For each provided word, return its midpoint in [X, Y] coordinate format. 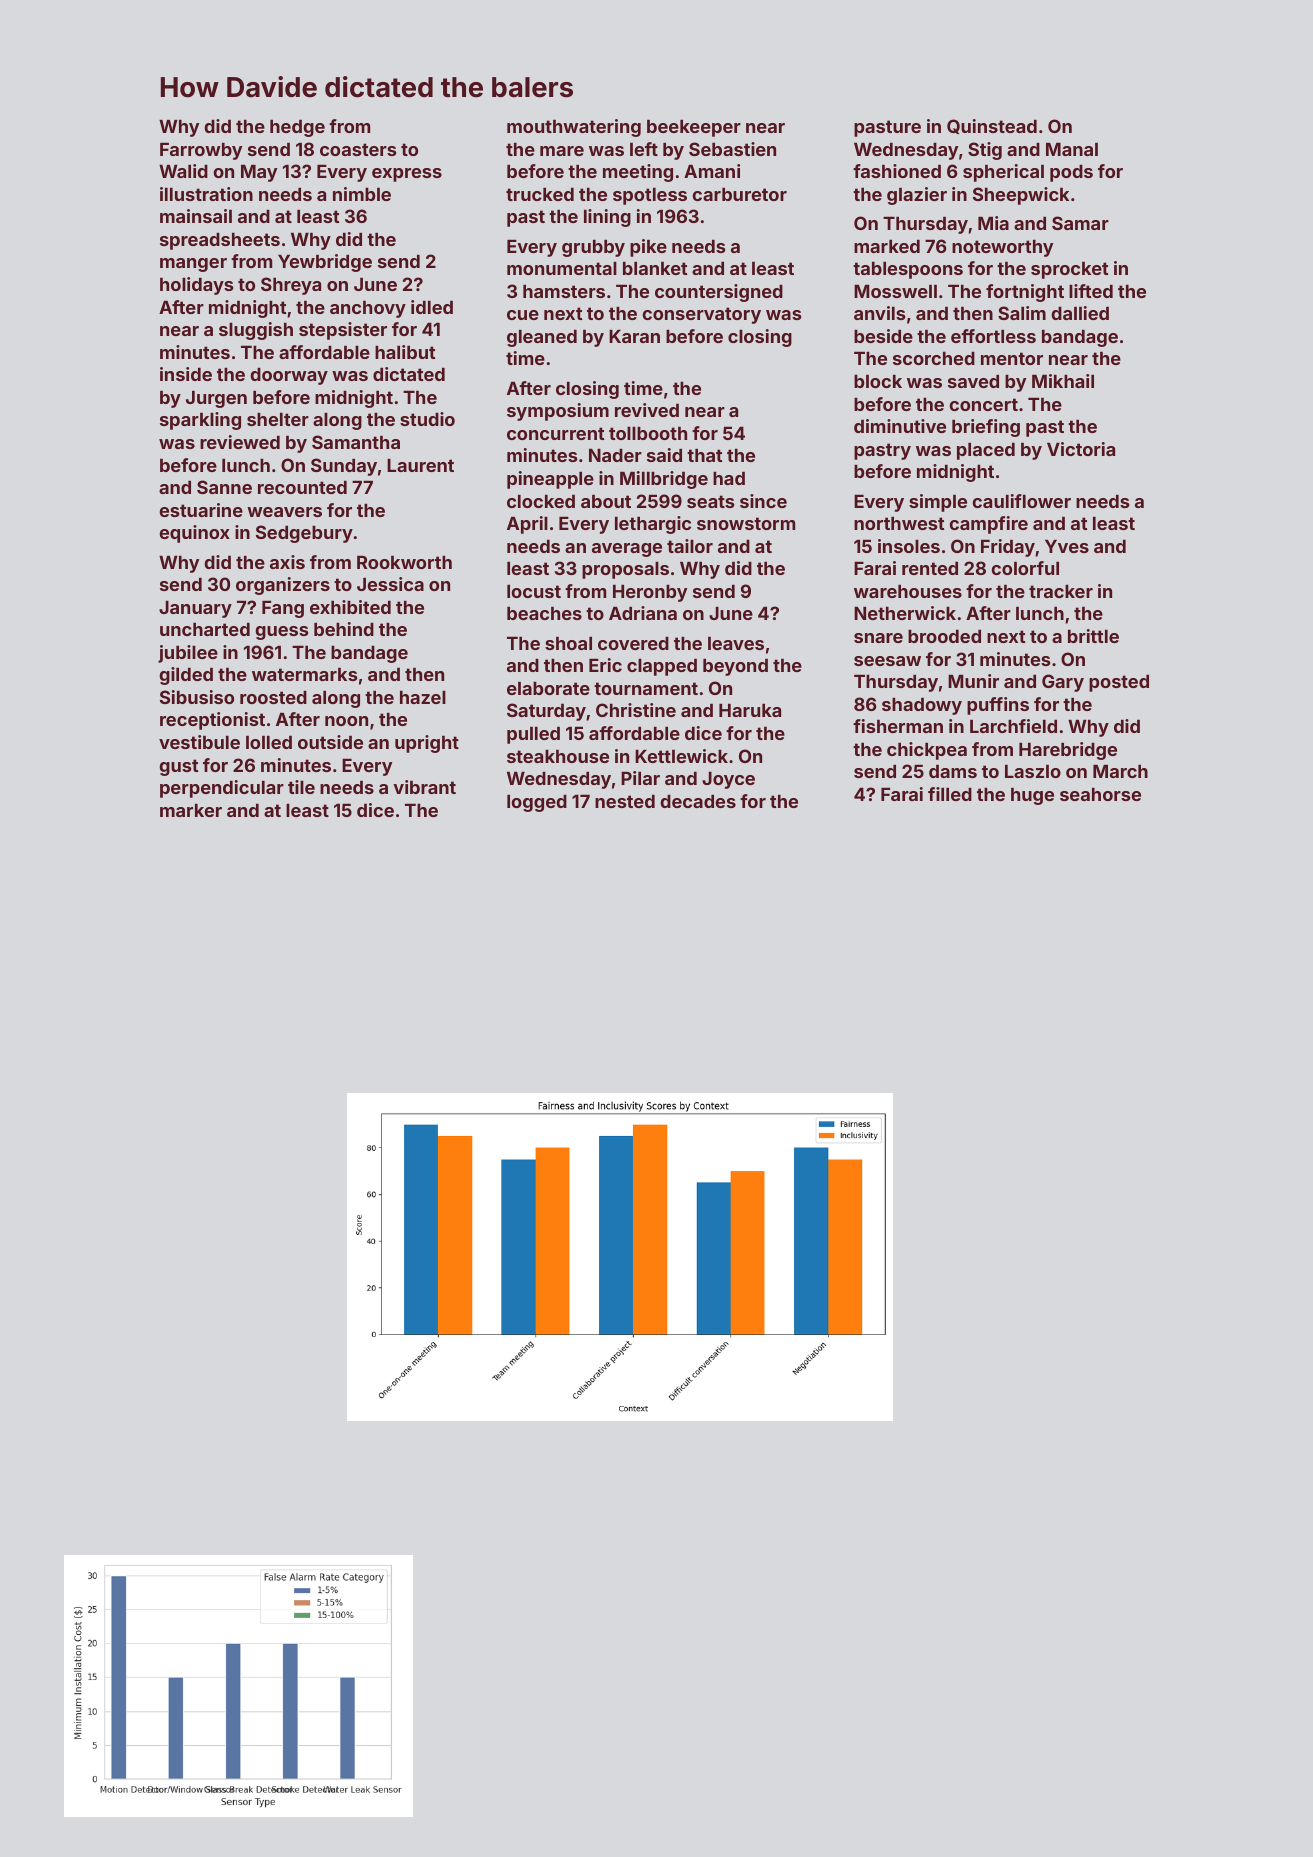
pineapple [550, 480]
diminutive [900, 426]
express [407, 175]
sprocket [1069, 270]
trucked [540, 194]
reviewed [240, 442]
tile [301, 787]
